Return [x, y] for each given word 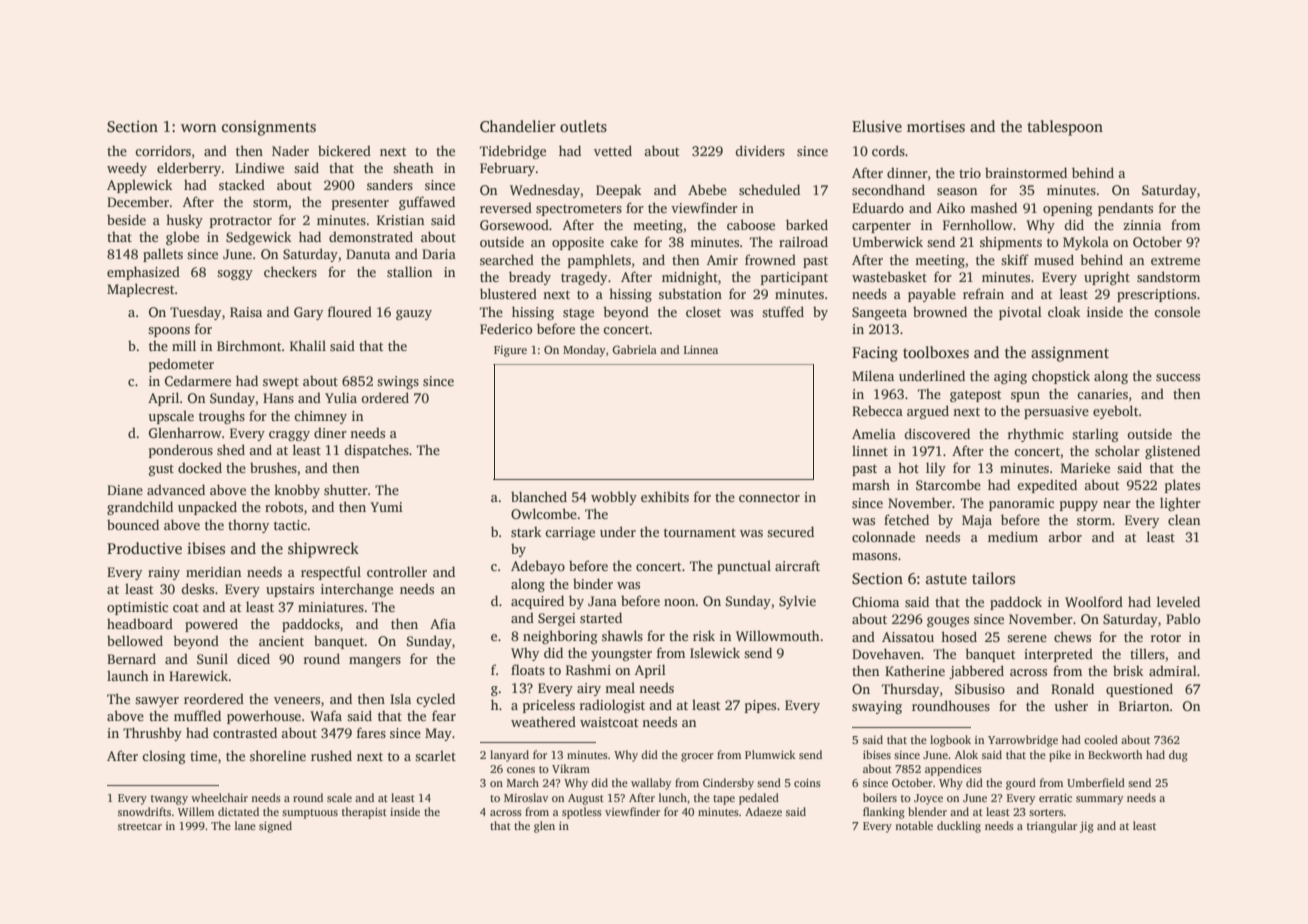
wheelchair [219, 797]
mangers [375, 662]
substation [690, 293]
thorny [248, 526]
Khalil [308, 345]
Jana [602, 601]
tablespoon [1065, 128]
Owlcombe [544, 513]
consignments [269, 128]
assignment [1070, 354]
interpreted [1058, 655]
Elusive [877, 126]
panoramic [1021, 504]
